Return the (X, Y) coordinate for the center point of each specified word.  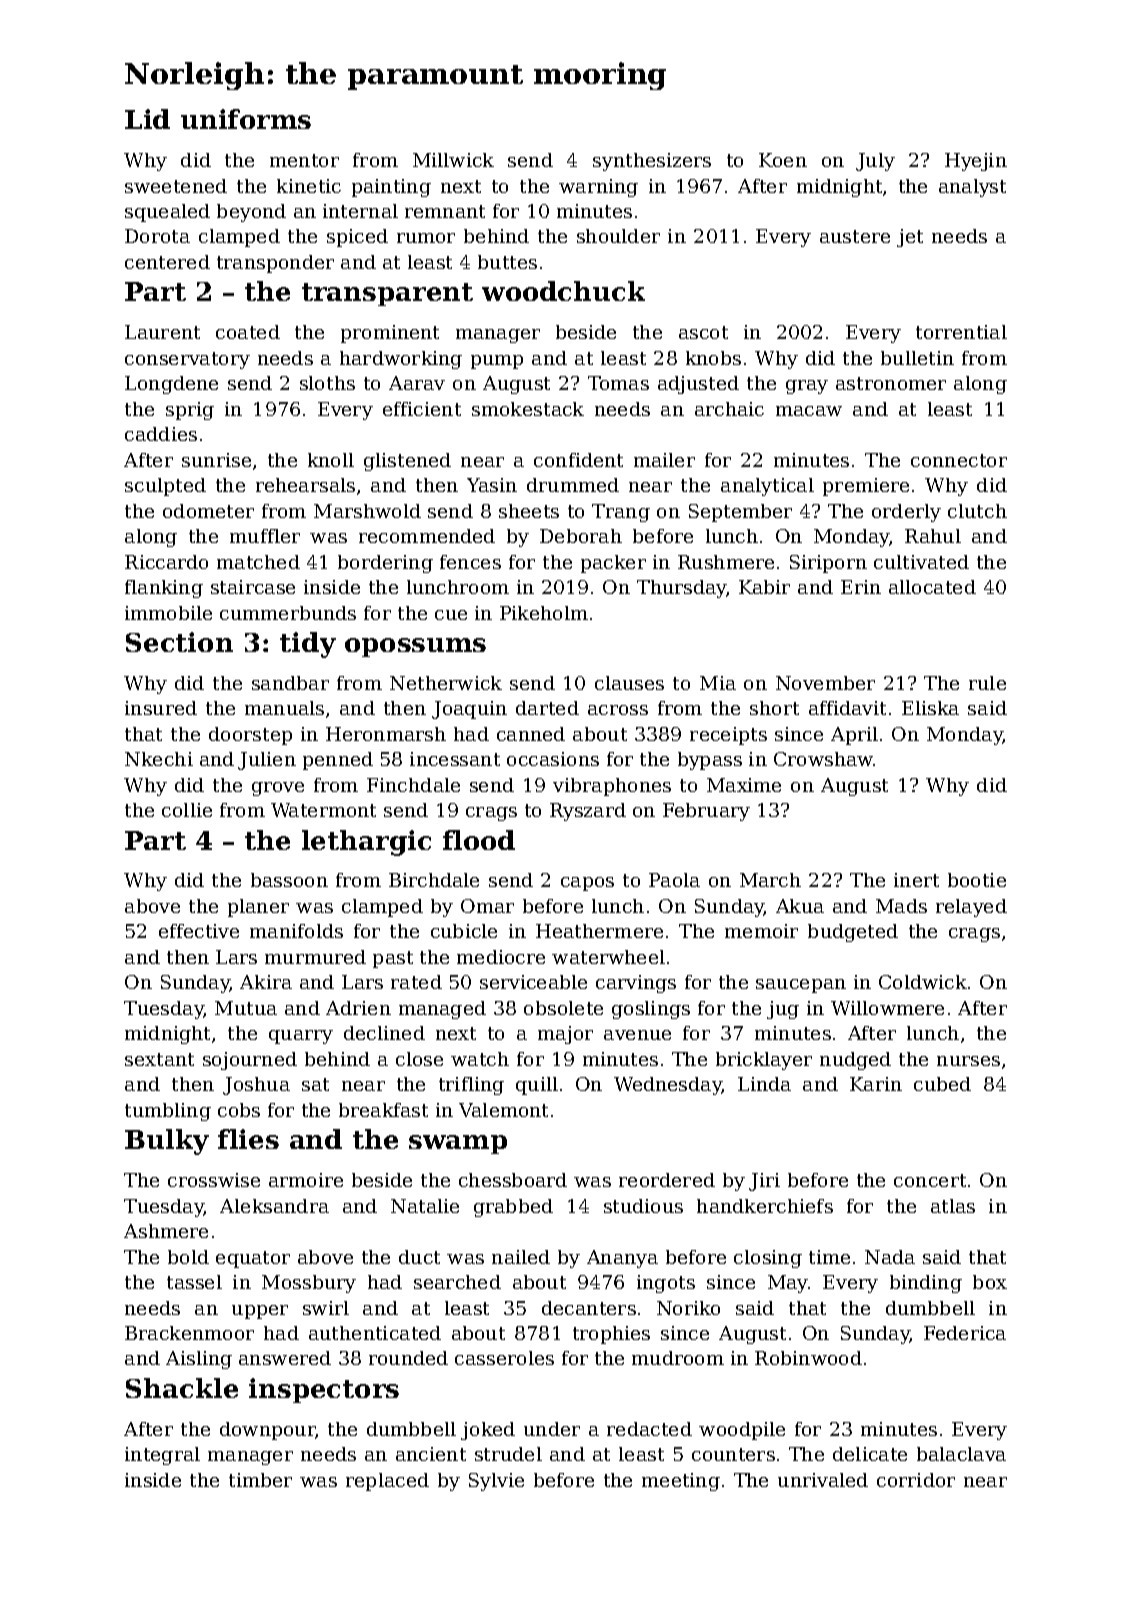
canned (531, 734)
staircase (253, 587)
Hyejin (976, 162)
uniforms (246, 119)
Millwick (453, 160)
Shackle (182, 1388)
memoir (761, 931)
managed (442, 1010)
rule (987, 683)
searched (457, 1282)
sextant (159, 1059)
